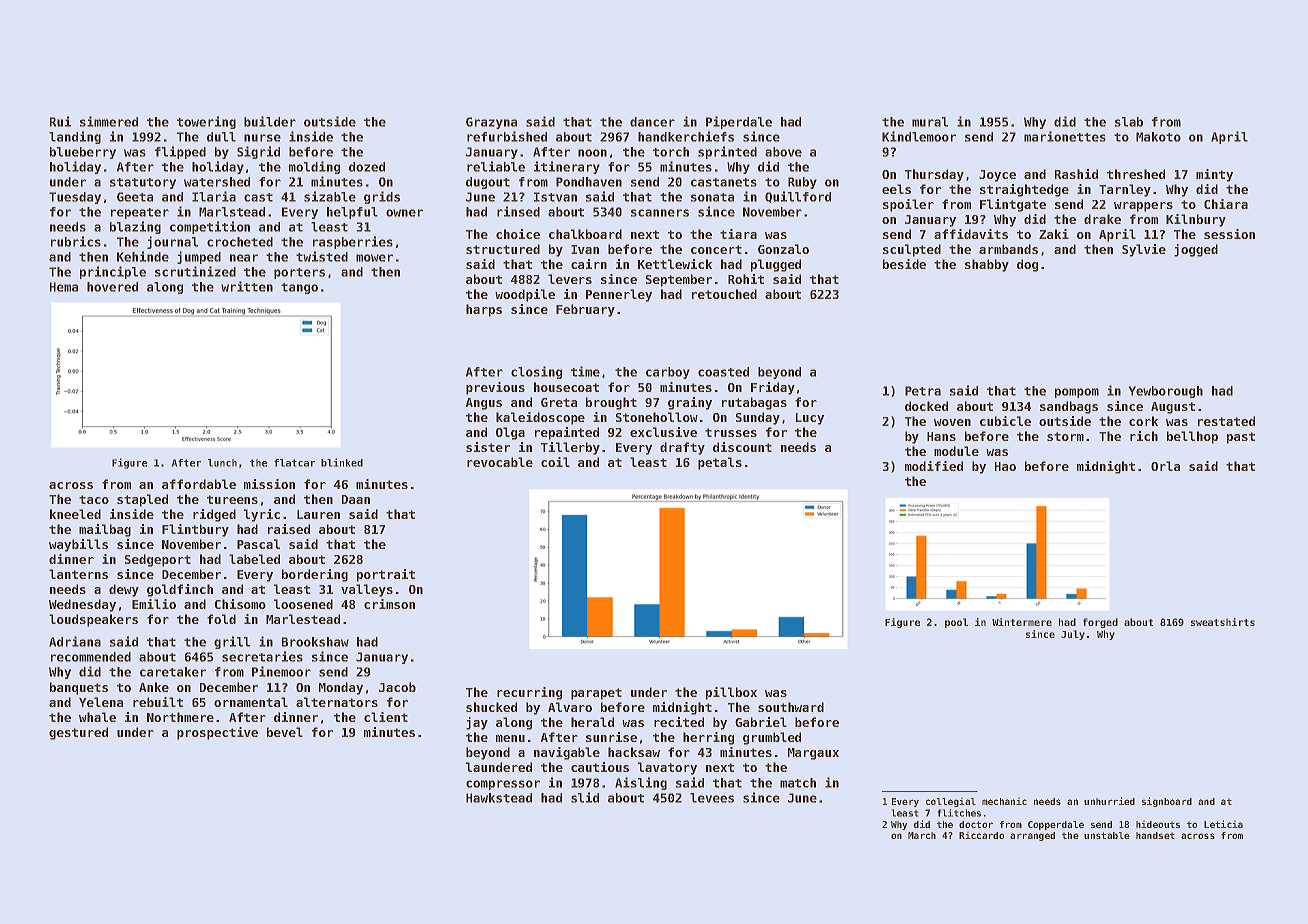 The width and height of the screenshot is (1308, 924). What do you see at coordinates (1005, 466) in the screenshot?
I see `Hao` at bounding box center [1005, 466].
